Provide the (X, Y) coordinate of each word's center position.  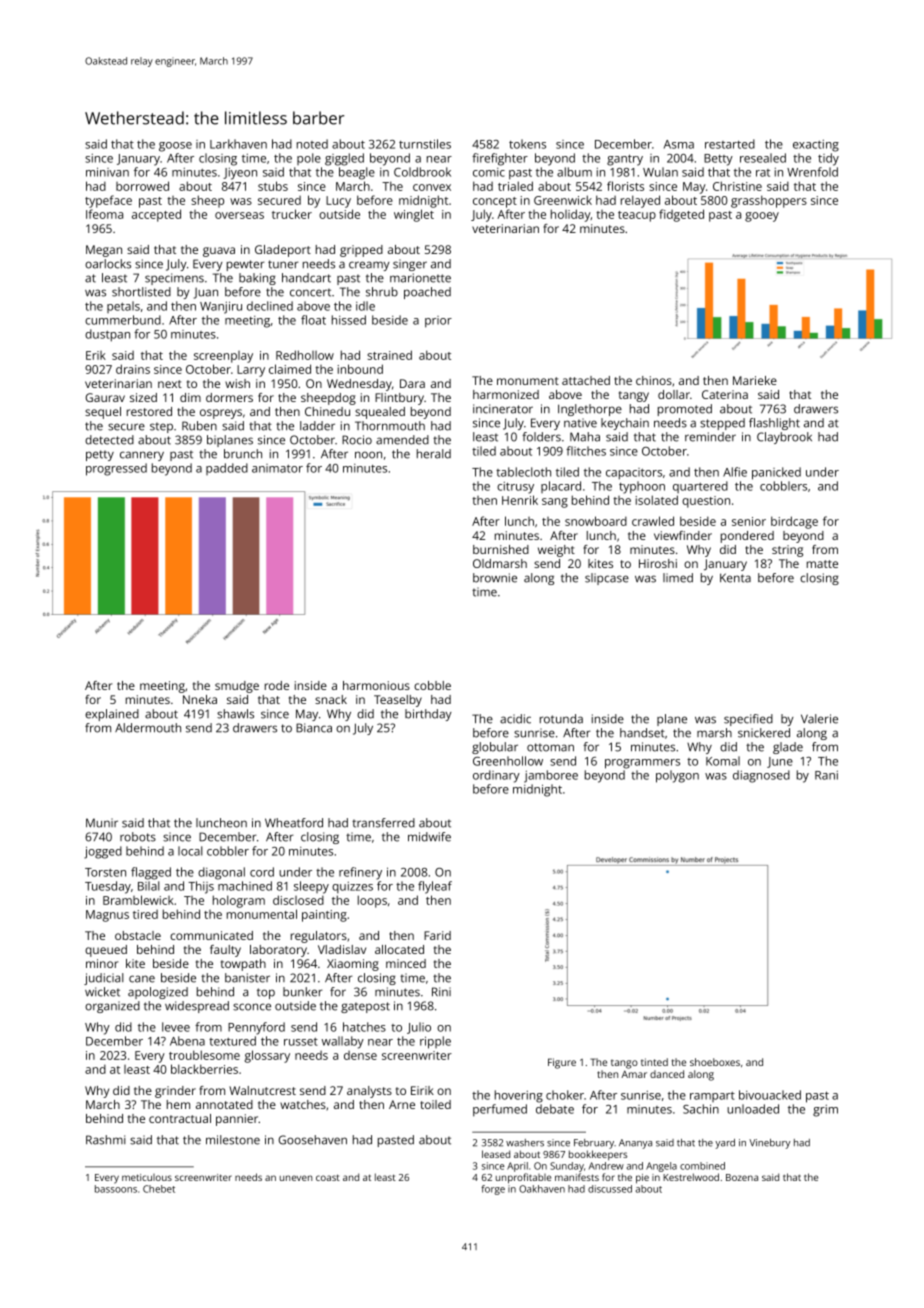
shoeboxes (715, 1062)
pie (642, 1179)
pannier (237, 1120)
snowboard (596, 521)
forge (493, 1190)
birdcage (794, 522)
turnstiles (425, 144)
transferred (383, 823)
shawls (235, 714)
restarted (730, 144)
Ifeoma (104, 214)
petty (100, 455)
